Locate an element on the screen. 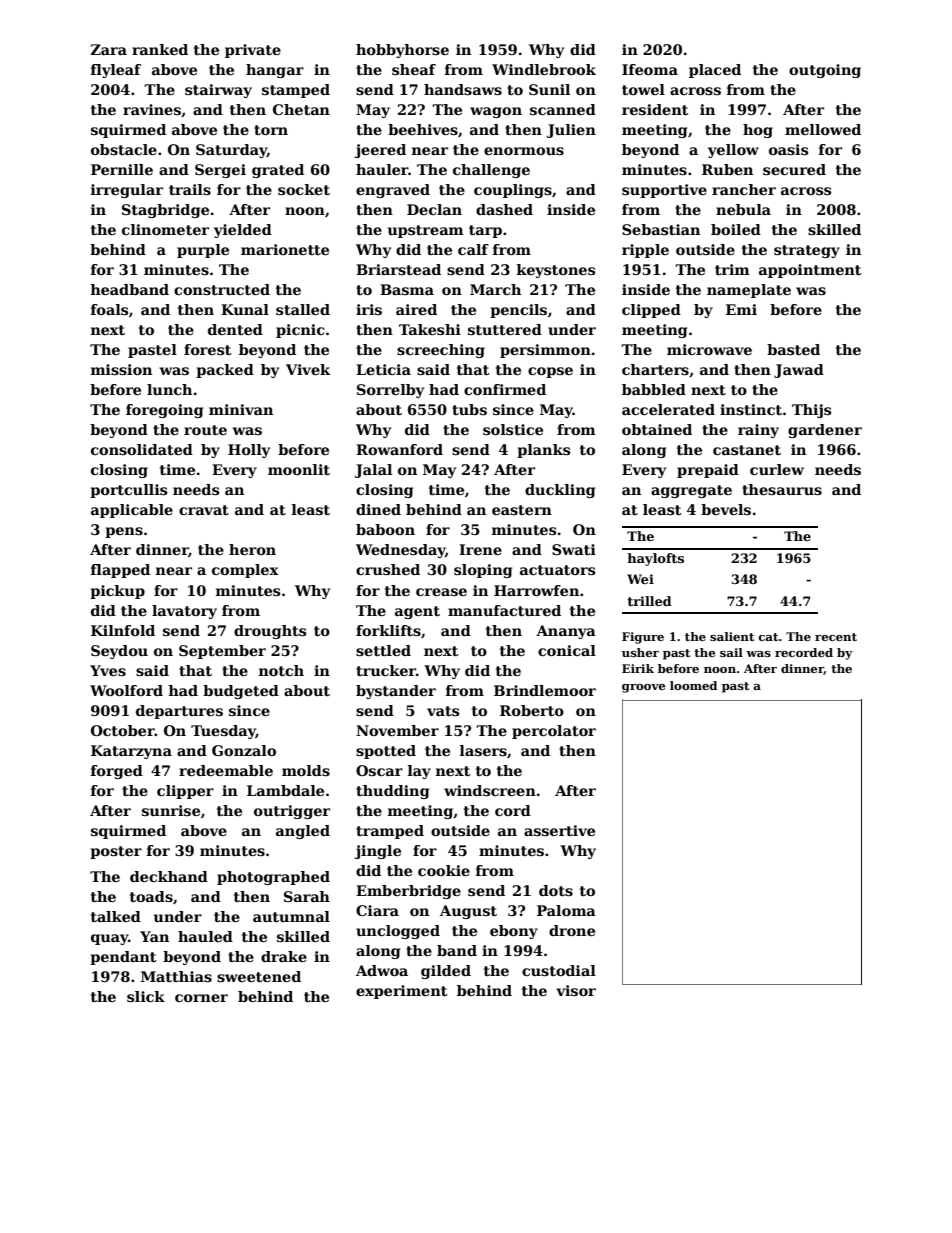 This screenshot has width=952, height=1233. corner is located at coordinates (201, 998).
